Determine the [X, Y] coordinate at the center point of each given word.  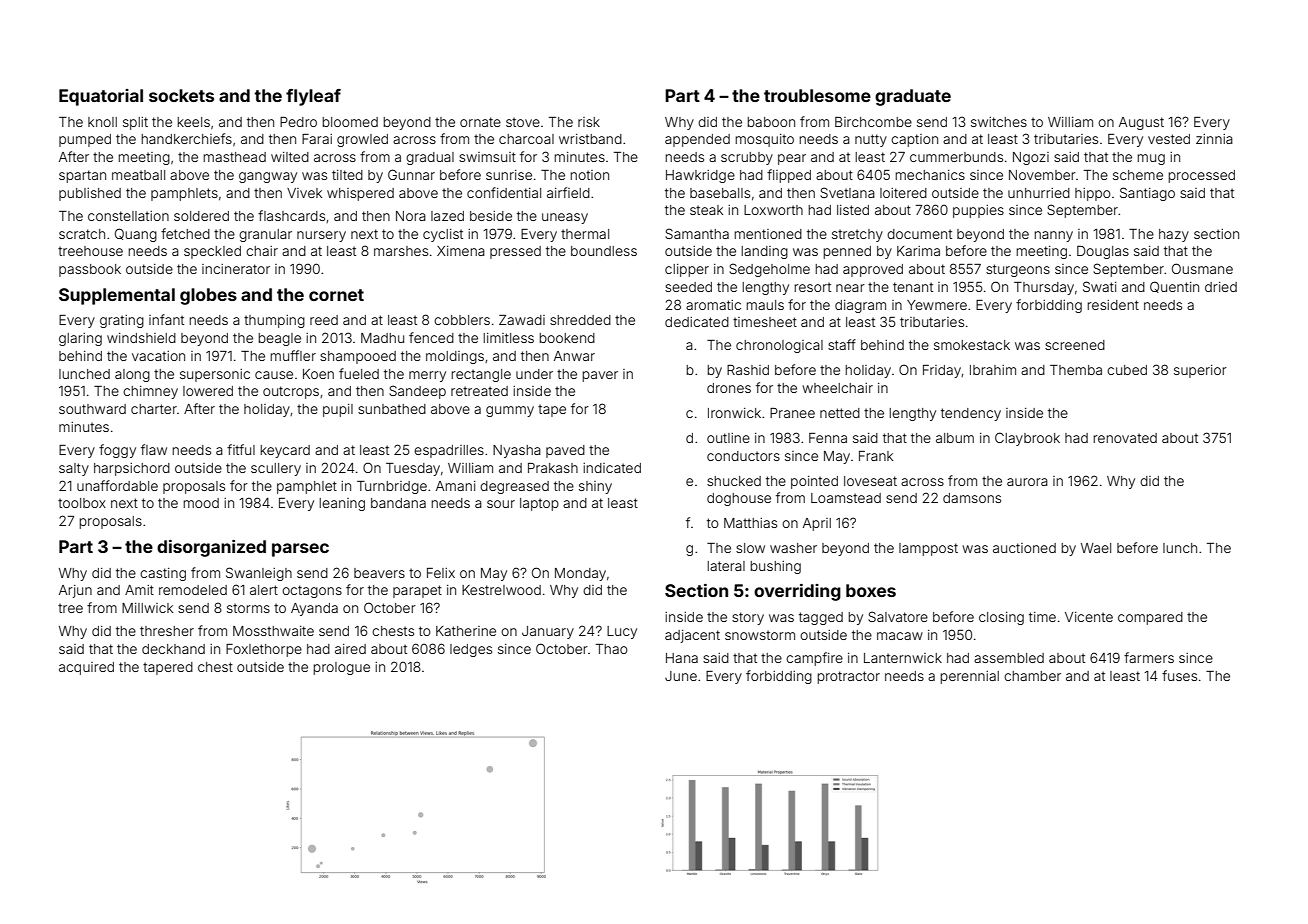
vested [1169, 139]
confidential [504, 192]
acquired [86, 668]
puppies [978, 211]
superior [1200, 371]
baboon [771, 122]
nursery [321, 236]
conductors [743, 456]
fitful [241, 449]
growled [362, 140]
